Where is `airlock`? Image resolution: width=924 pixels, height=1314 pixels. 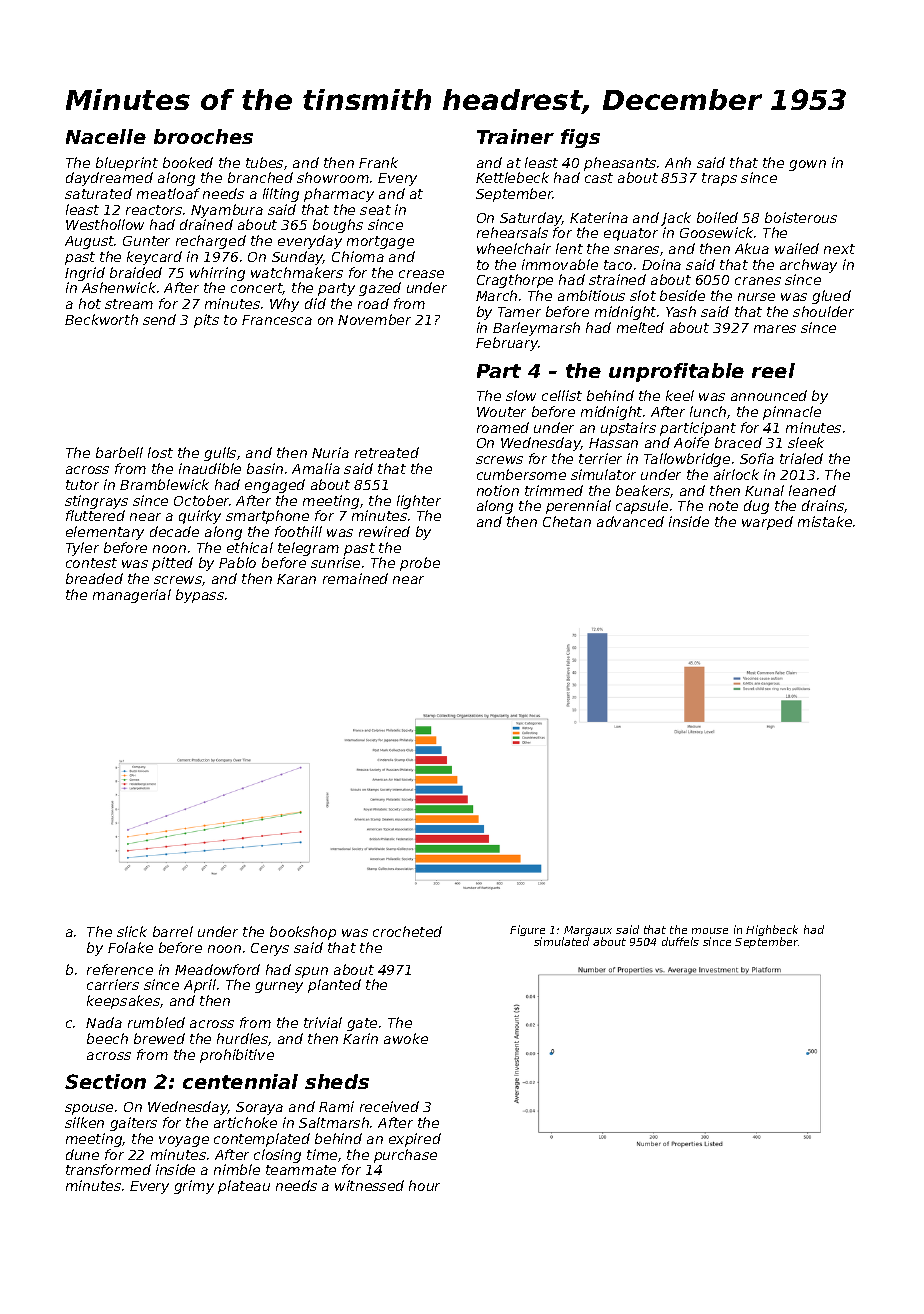
airlock is located at coordinates (736, 474).
